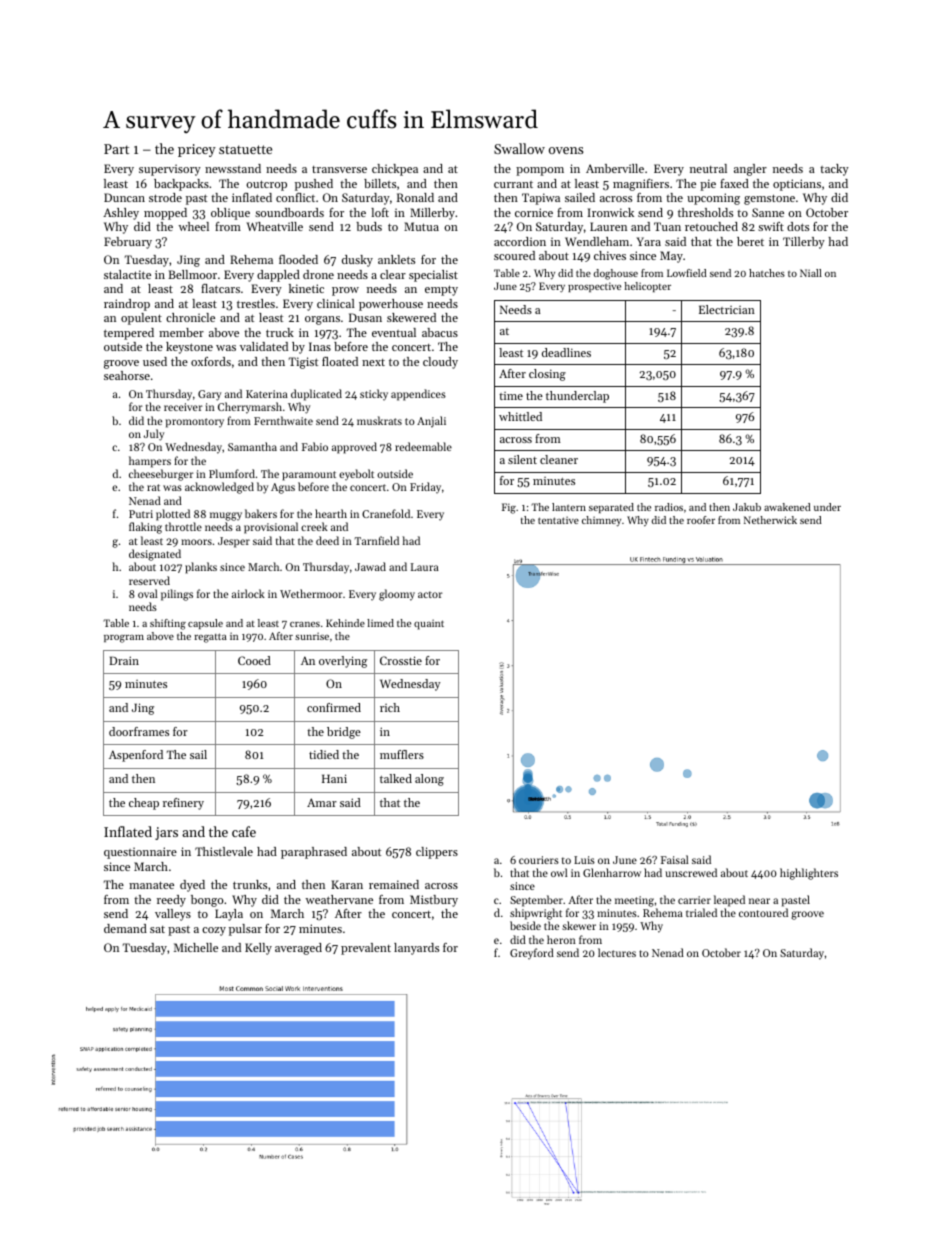 The height and width of the screenshot is (1233, 952). Describe the element at coordinates (166, 833) in the screenshot. I see `jars` at that location.
